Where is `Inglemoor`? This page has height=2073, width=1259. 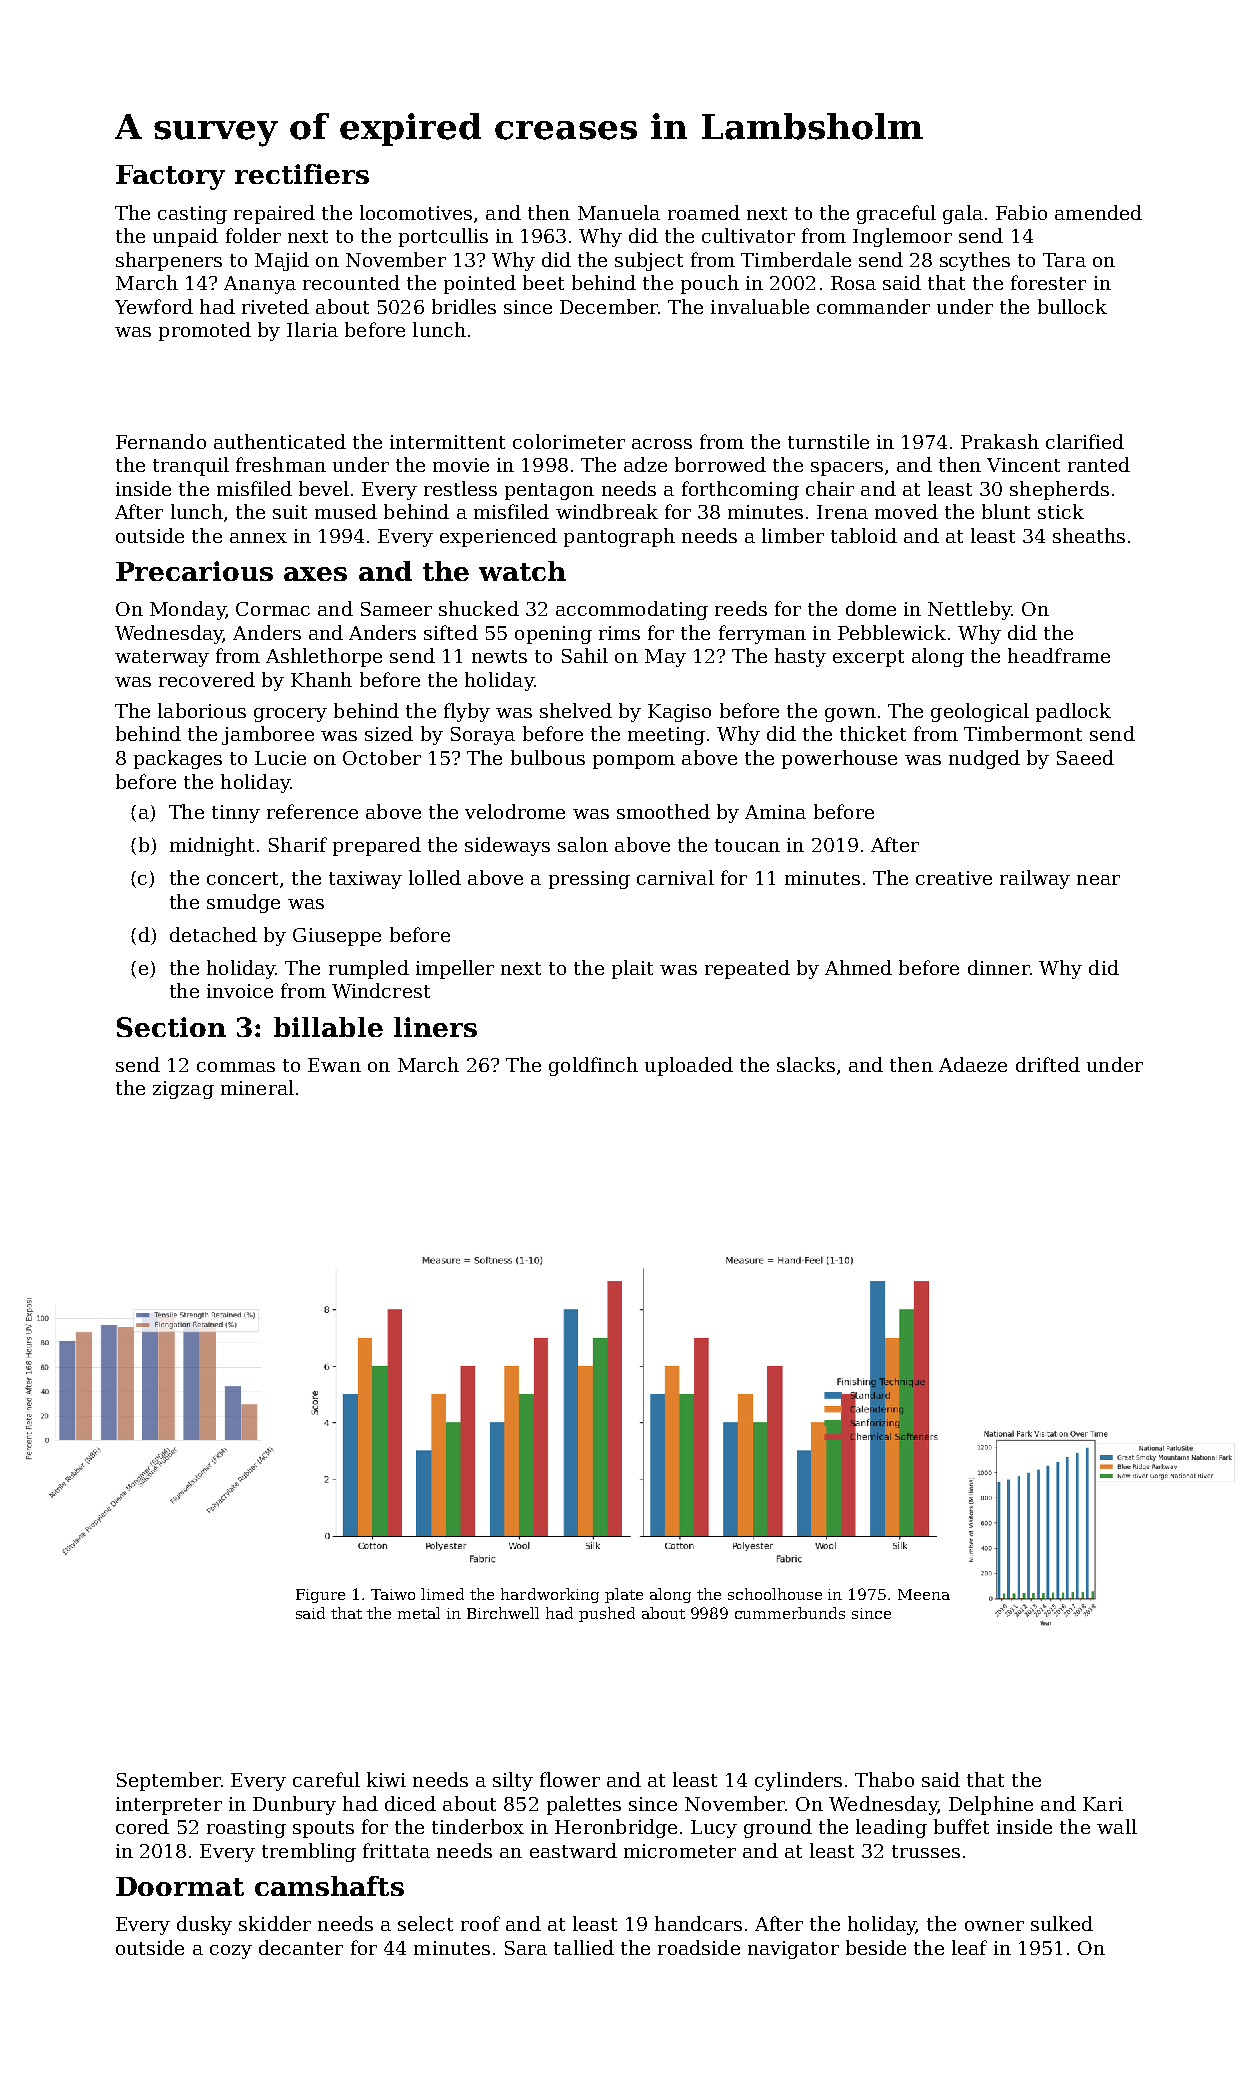
Inglemoor is located at coordinates (902, 237).
